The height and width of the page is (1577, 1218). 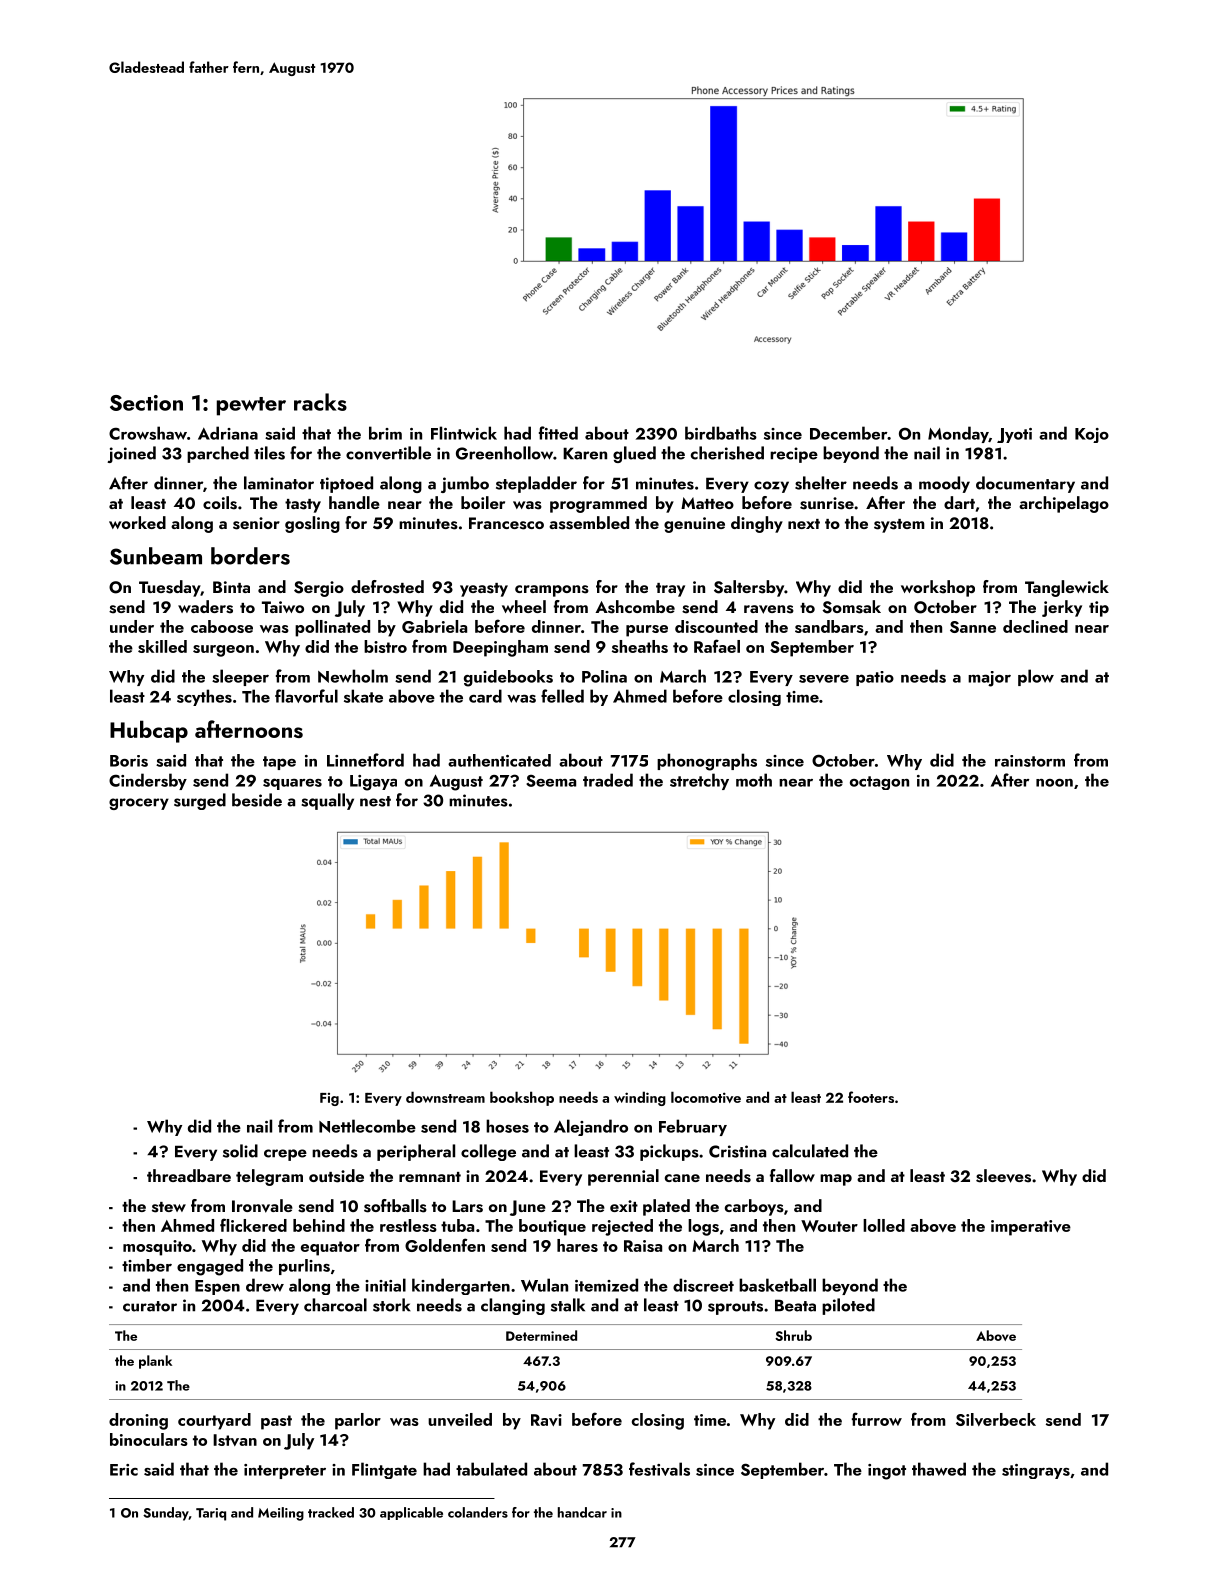 What do you see at coordinates (327, 801) in the page?
I see `squally` at bounding box center [327, 801].
